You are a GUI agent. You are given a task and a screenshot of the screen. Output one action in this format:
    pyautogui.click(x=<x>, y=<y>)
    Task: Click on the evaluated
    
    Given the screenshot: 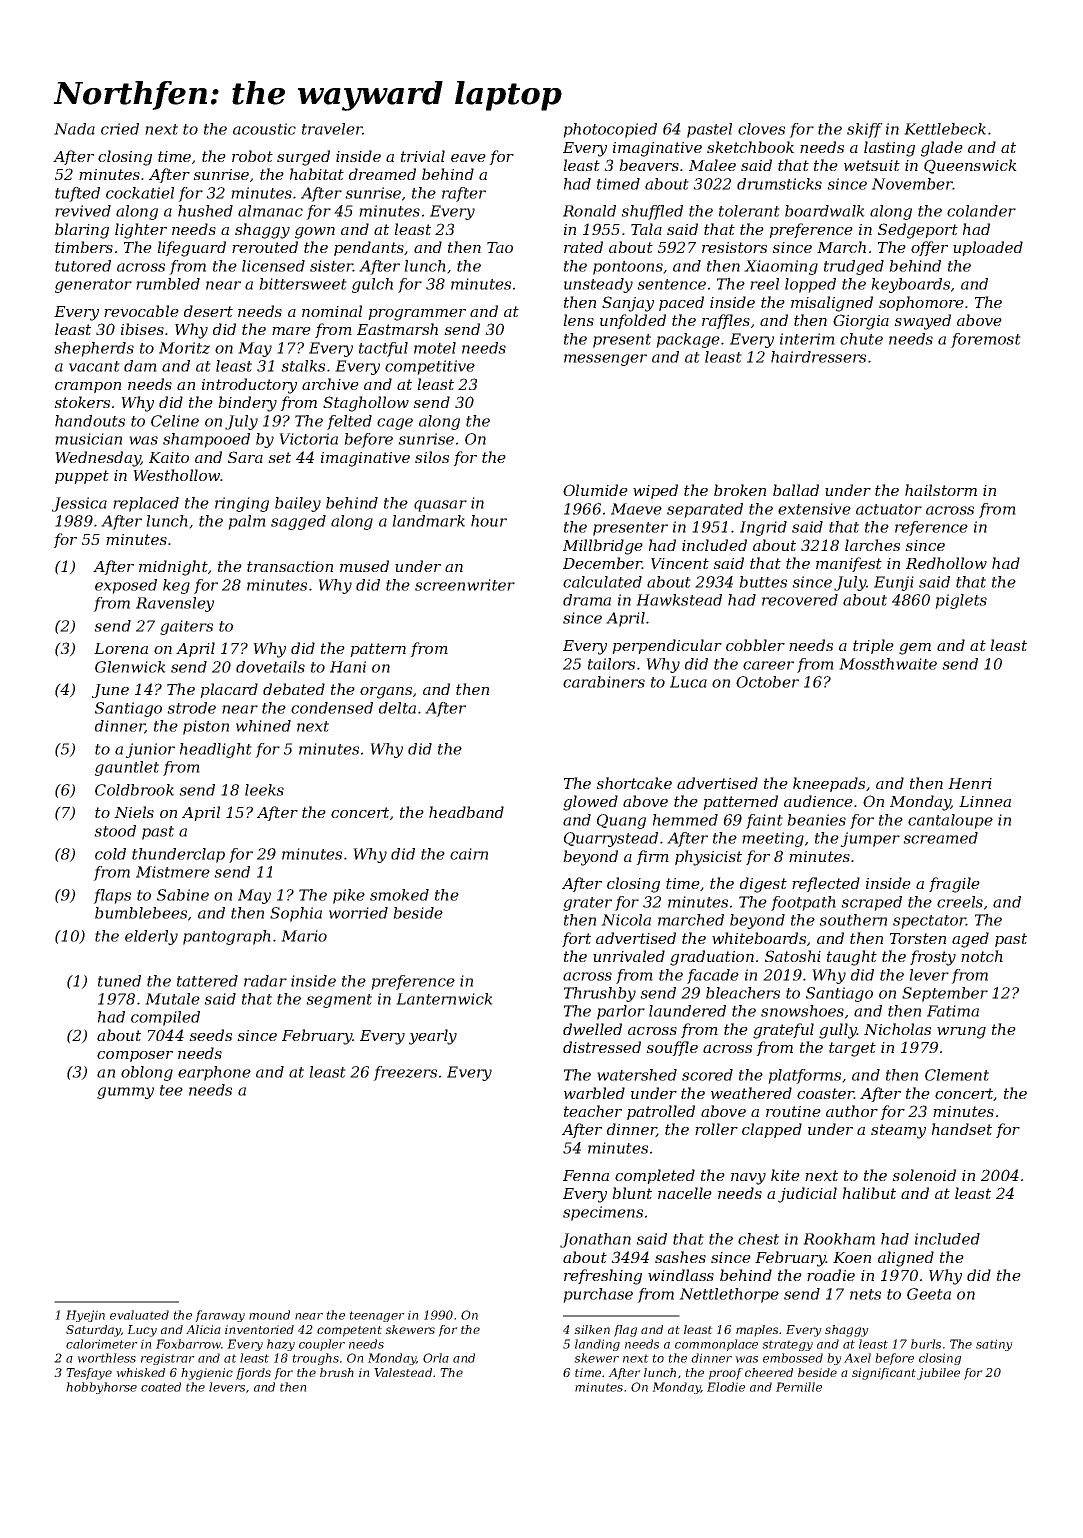 What is the action you would take?
    pyautogui.click(x=139, y=1315)
